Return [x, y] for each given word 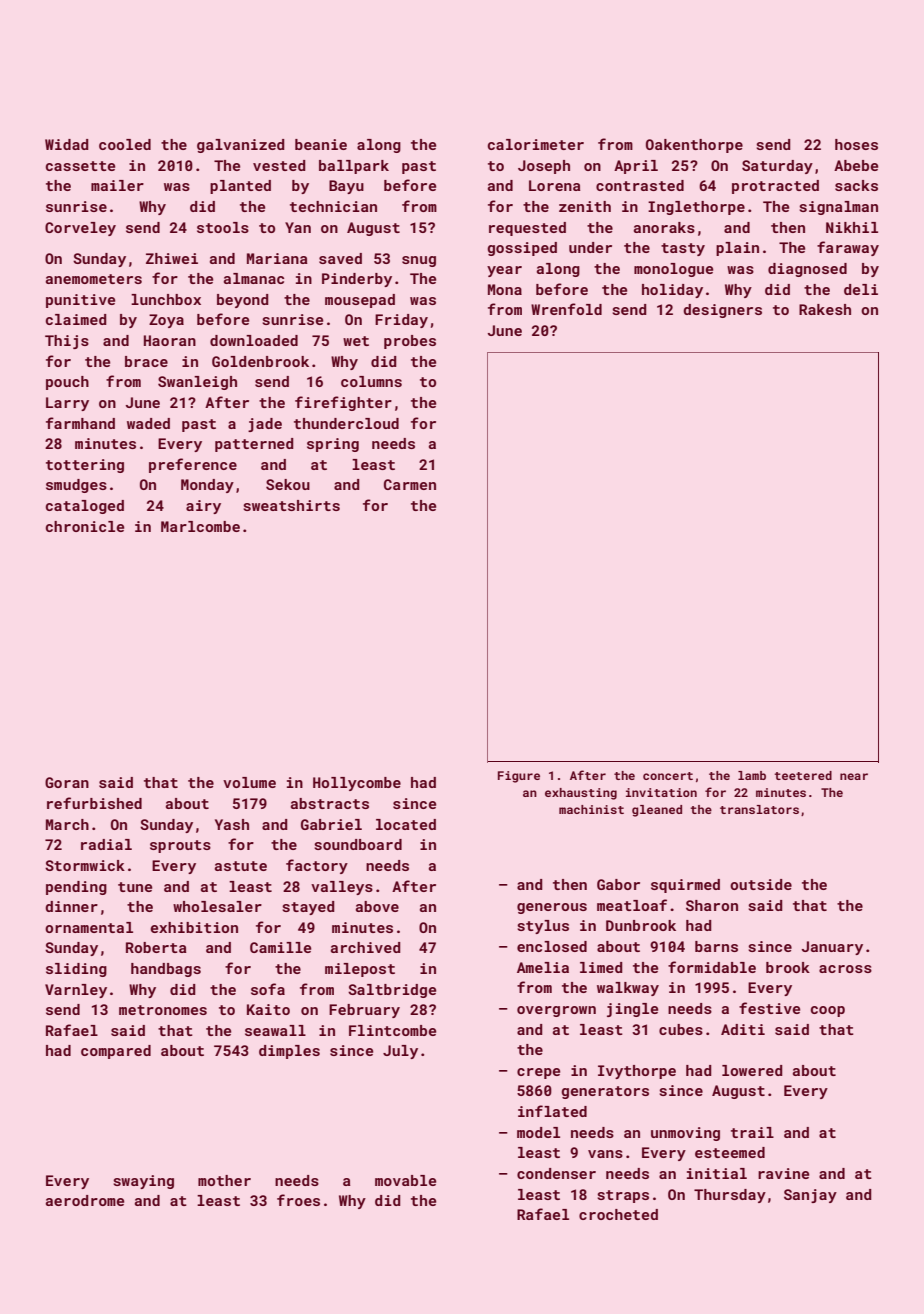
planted [240, 187]
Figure [519, 777]
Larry [67, 404]
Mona [505, 289]
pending [76, 888]
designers [722, 311]
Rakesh [825, 309]
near [854, 776]
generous [552, 908]
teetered [803, 775]
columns [371, 381]
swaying [143, 1182]
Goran [67, 782]
